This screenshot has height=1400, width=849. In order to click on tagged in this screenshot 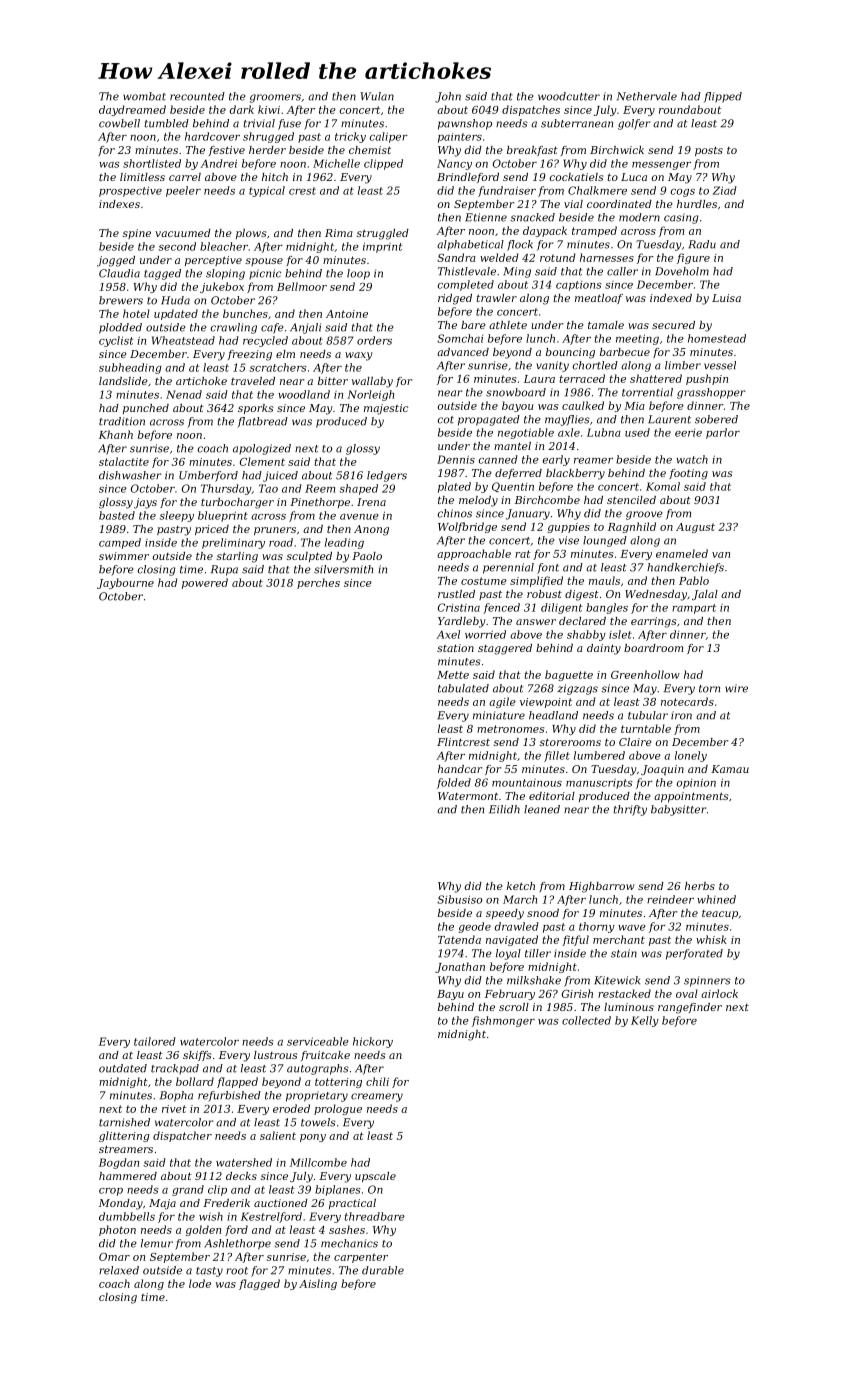, I will do `click(162, 274)`.
